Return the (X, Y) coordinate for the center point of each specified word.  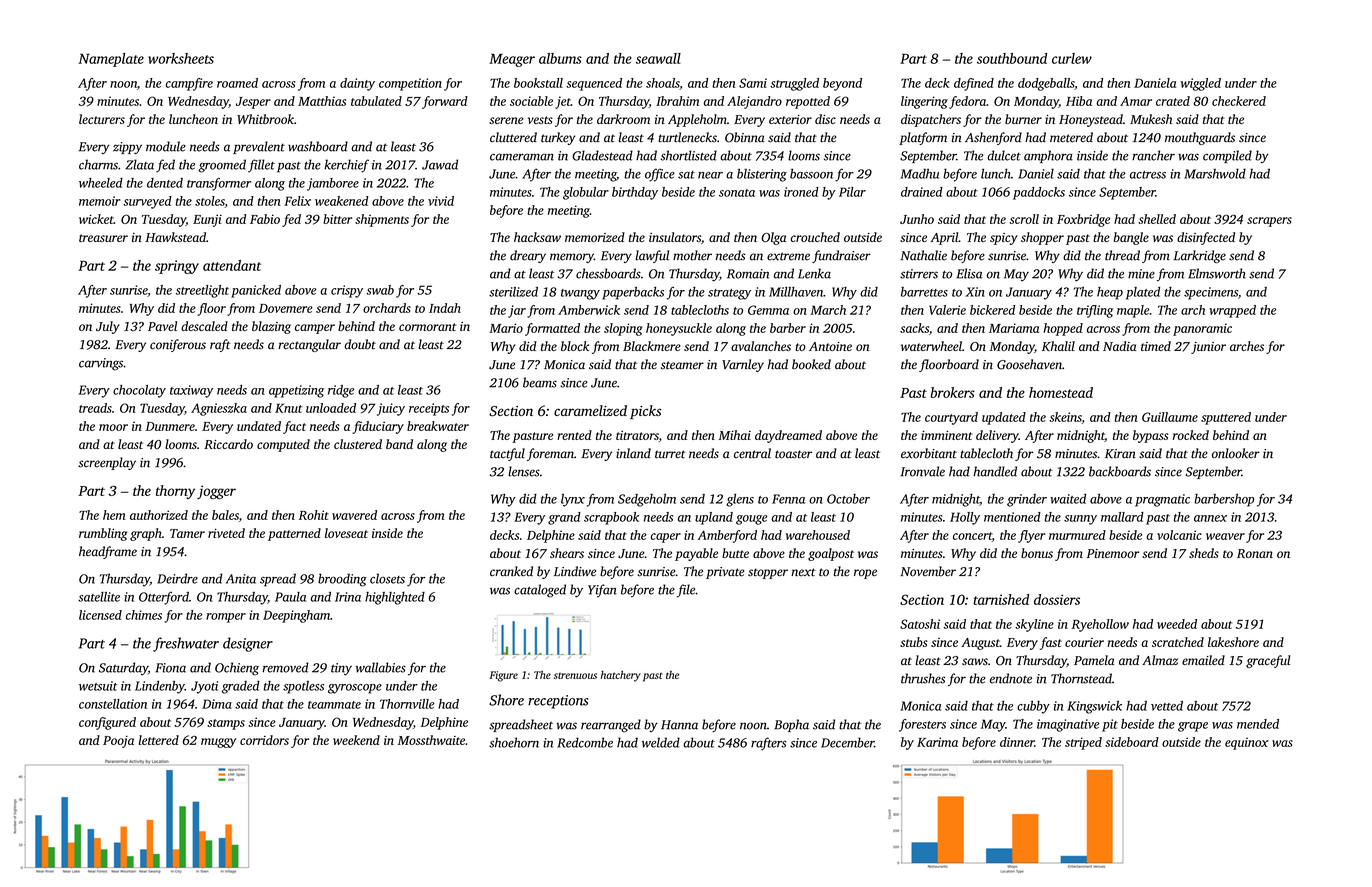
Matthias (322, 101)
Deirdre (177, 578)
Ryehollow (1100, 625)
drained (922, 192)
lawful (652, 256)
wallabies (381, 667)
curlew (1072, 58)
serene (506, 120)
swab (380, 290)
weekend (356, 740)
